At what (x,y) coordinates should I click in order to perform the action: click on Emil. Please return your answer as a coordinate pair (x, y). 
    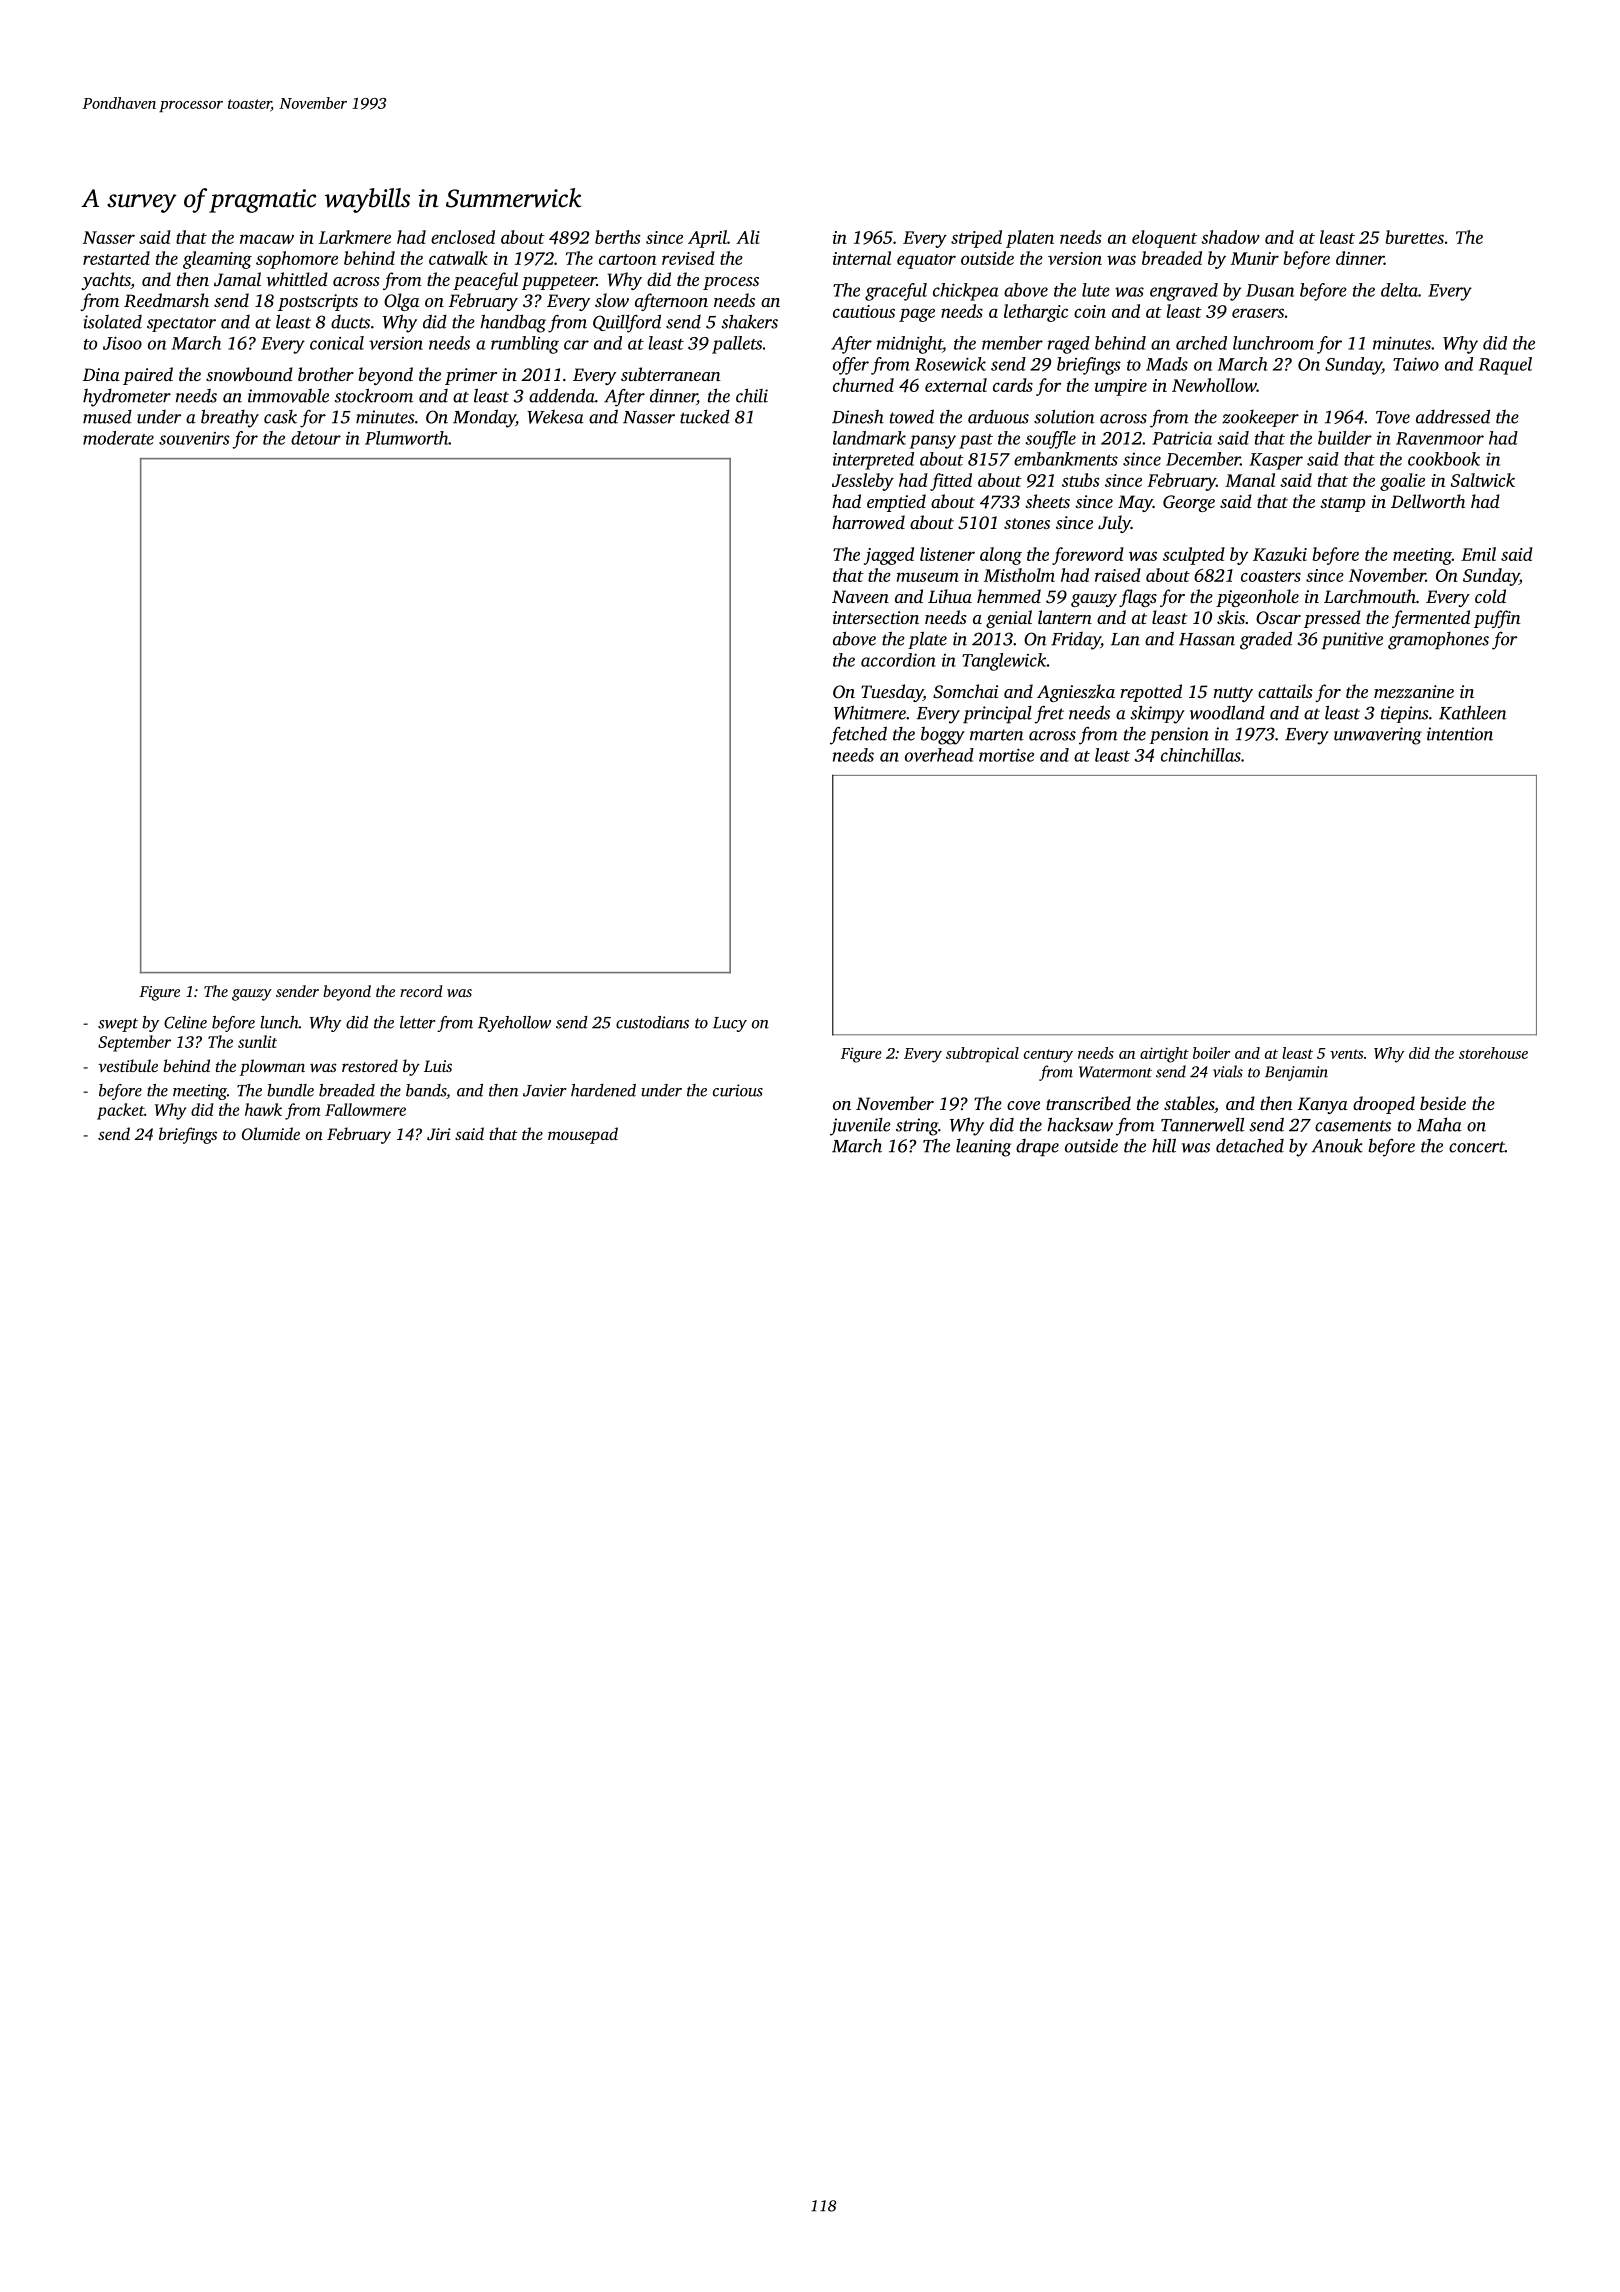
    Looking at the image, I should click on (1478, 554).
